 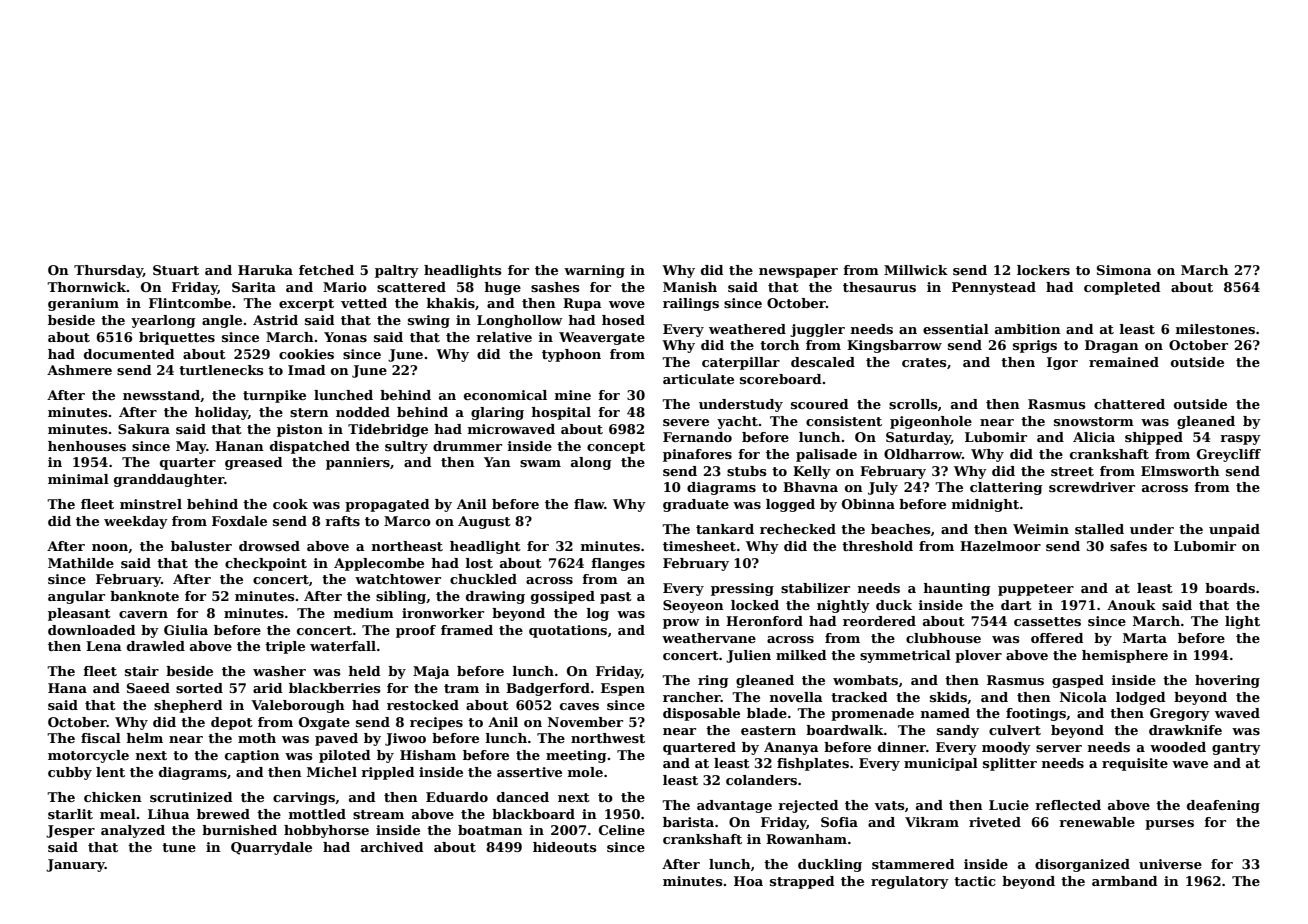 What do you see at coordinates (345, 337) in the screenshot?
I see `Yonas` at bounding box center [345, 337].
